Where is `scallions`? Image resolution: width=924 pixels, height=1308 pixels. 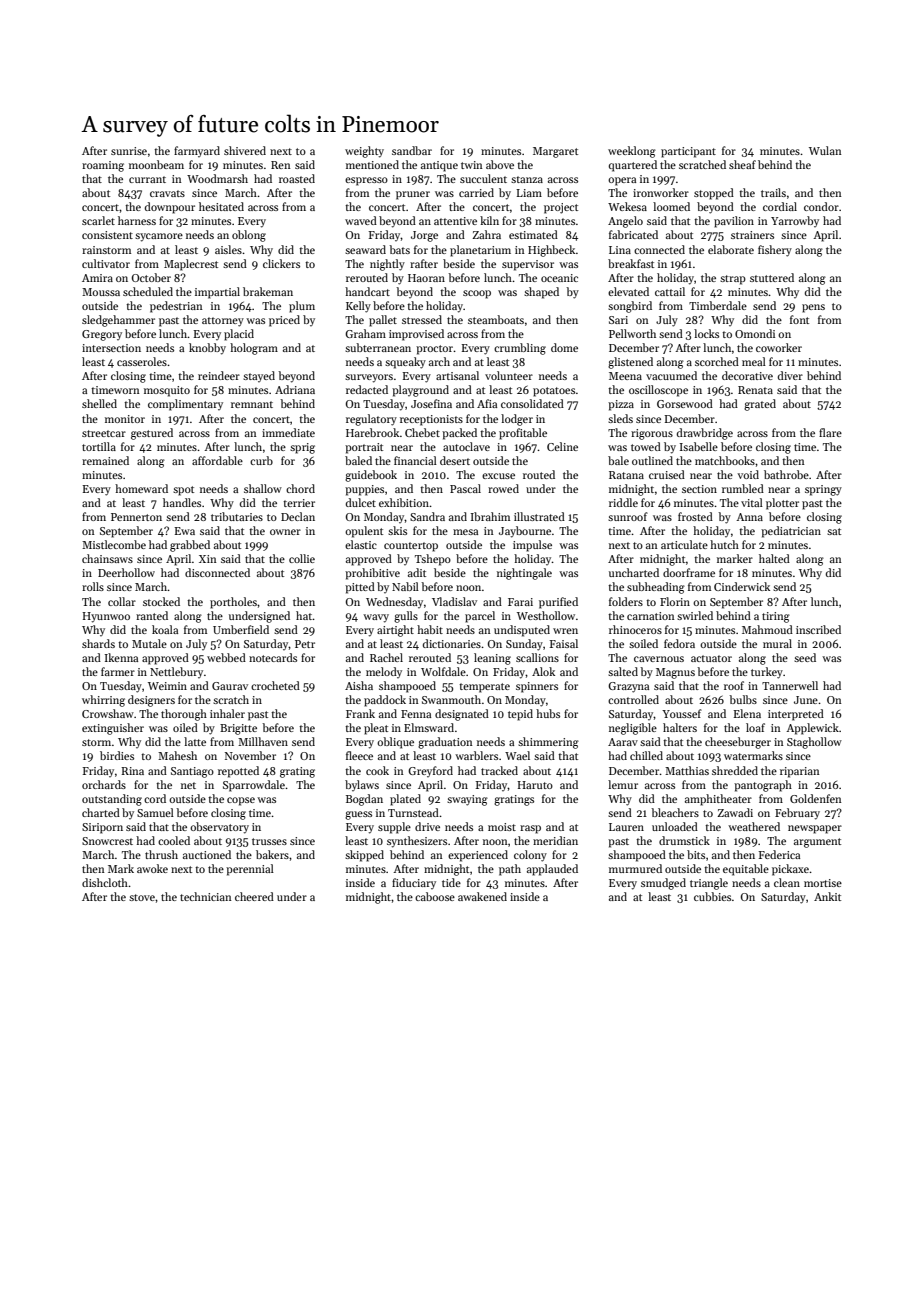 scallions is located at coordinates (537, 657).
